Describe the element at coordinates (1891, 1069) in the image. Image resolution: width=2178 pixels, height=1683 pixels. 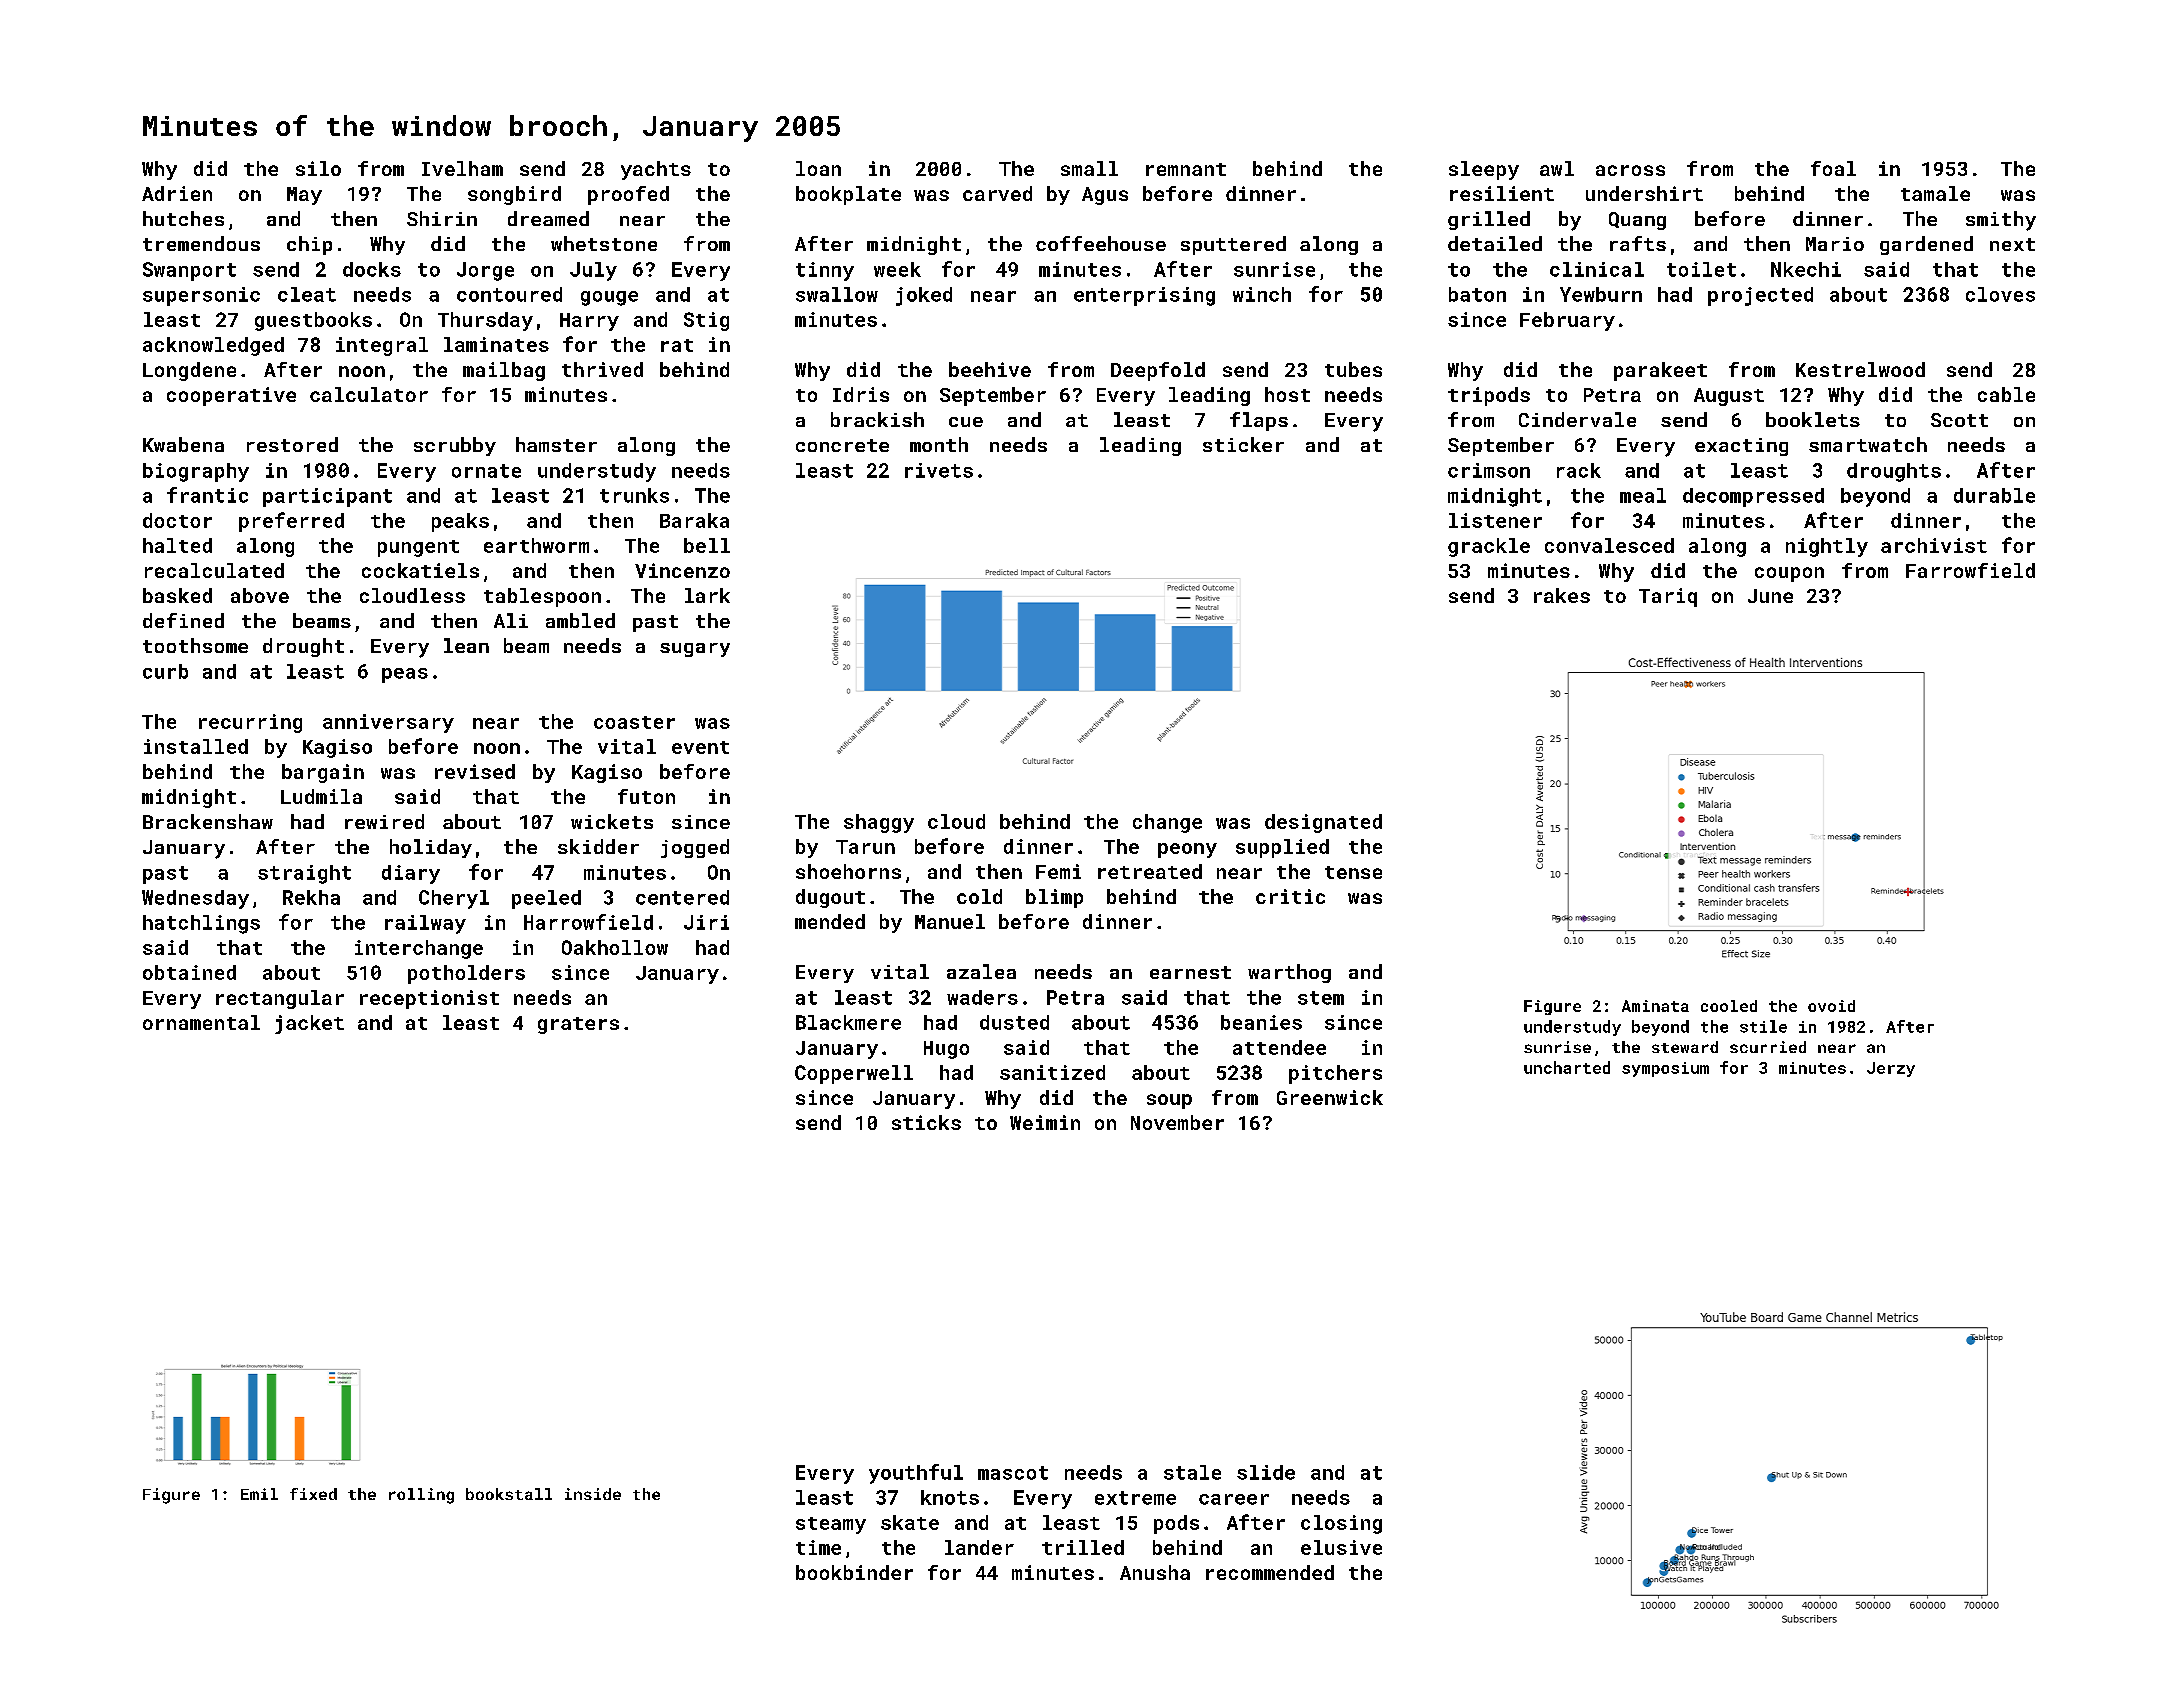
I see `Jerzy` at that location.
